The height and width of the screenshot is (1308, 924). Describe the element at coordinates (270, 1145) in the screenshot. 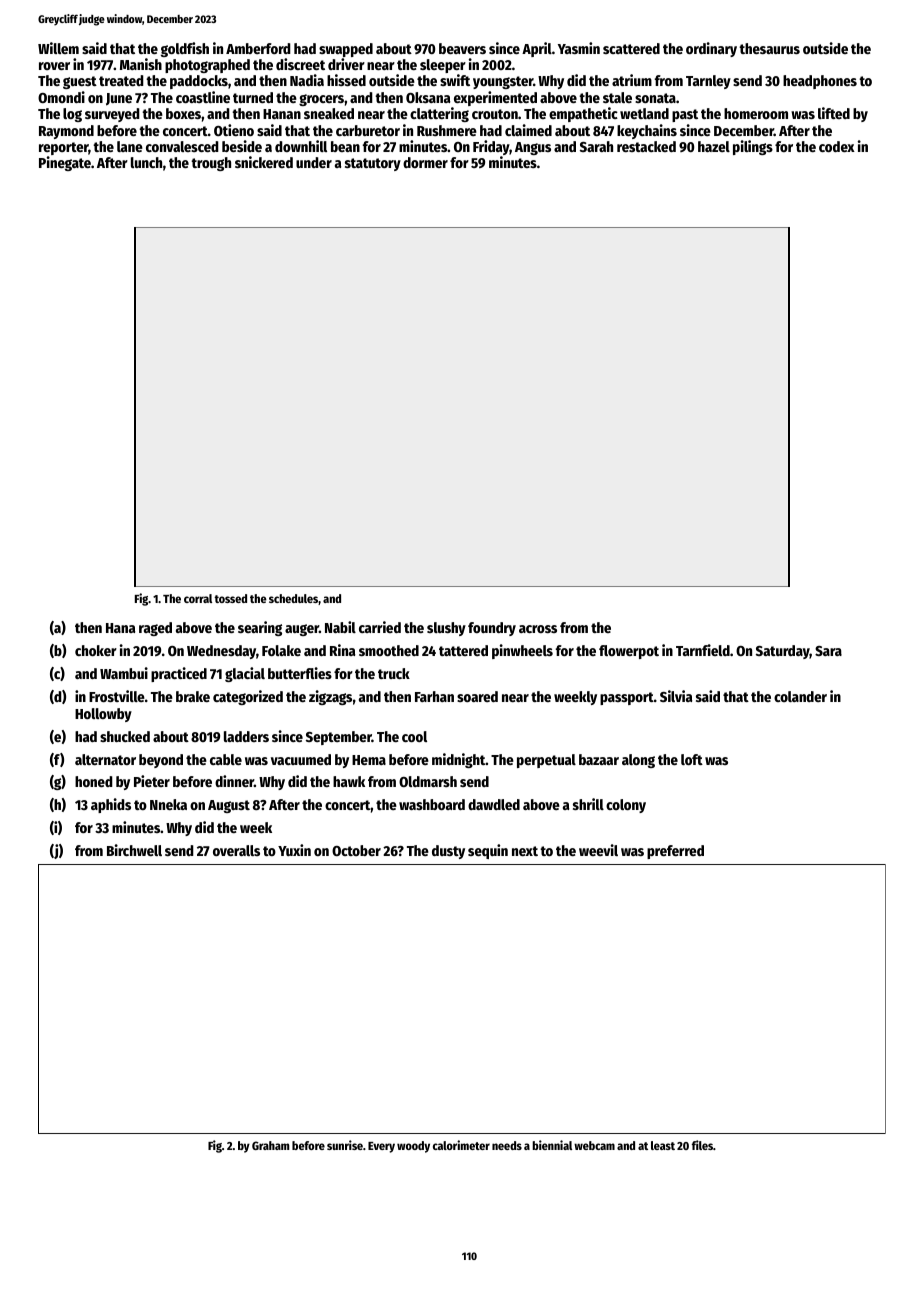

I see `Graham` at that location.
